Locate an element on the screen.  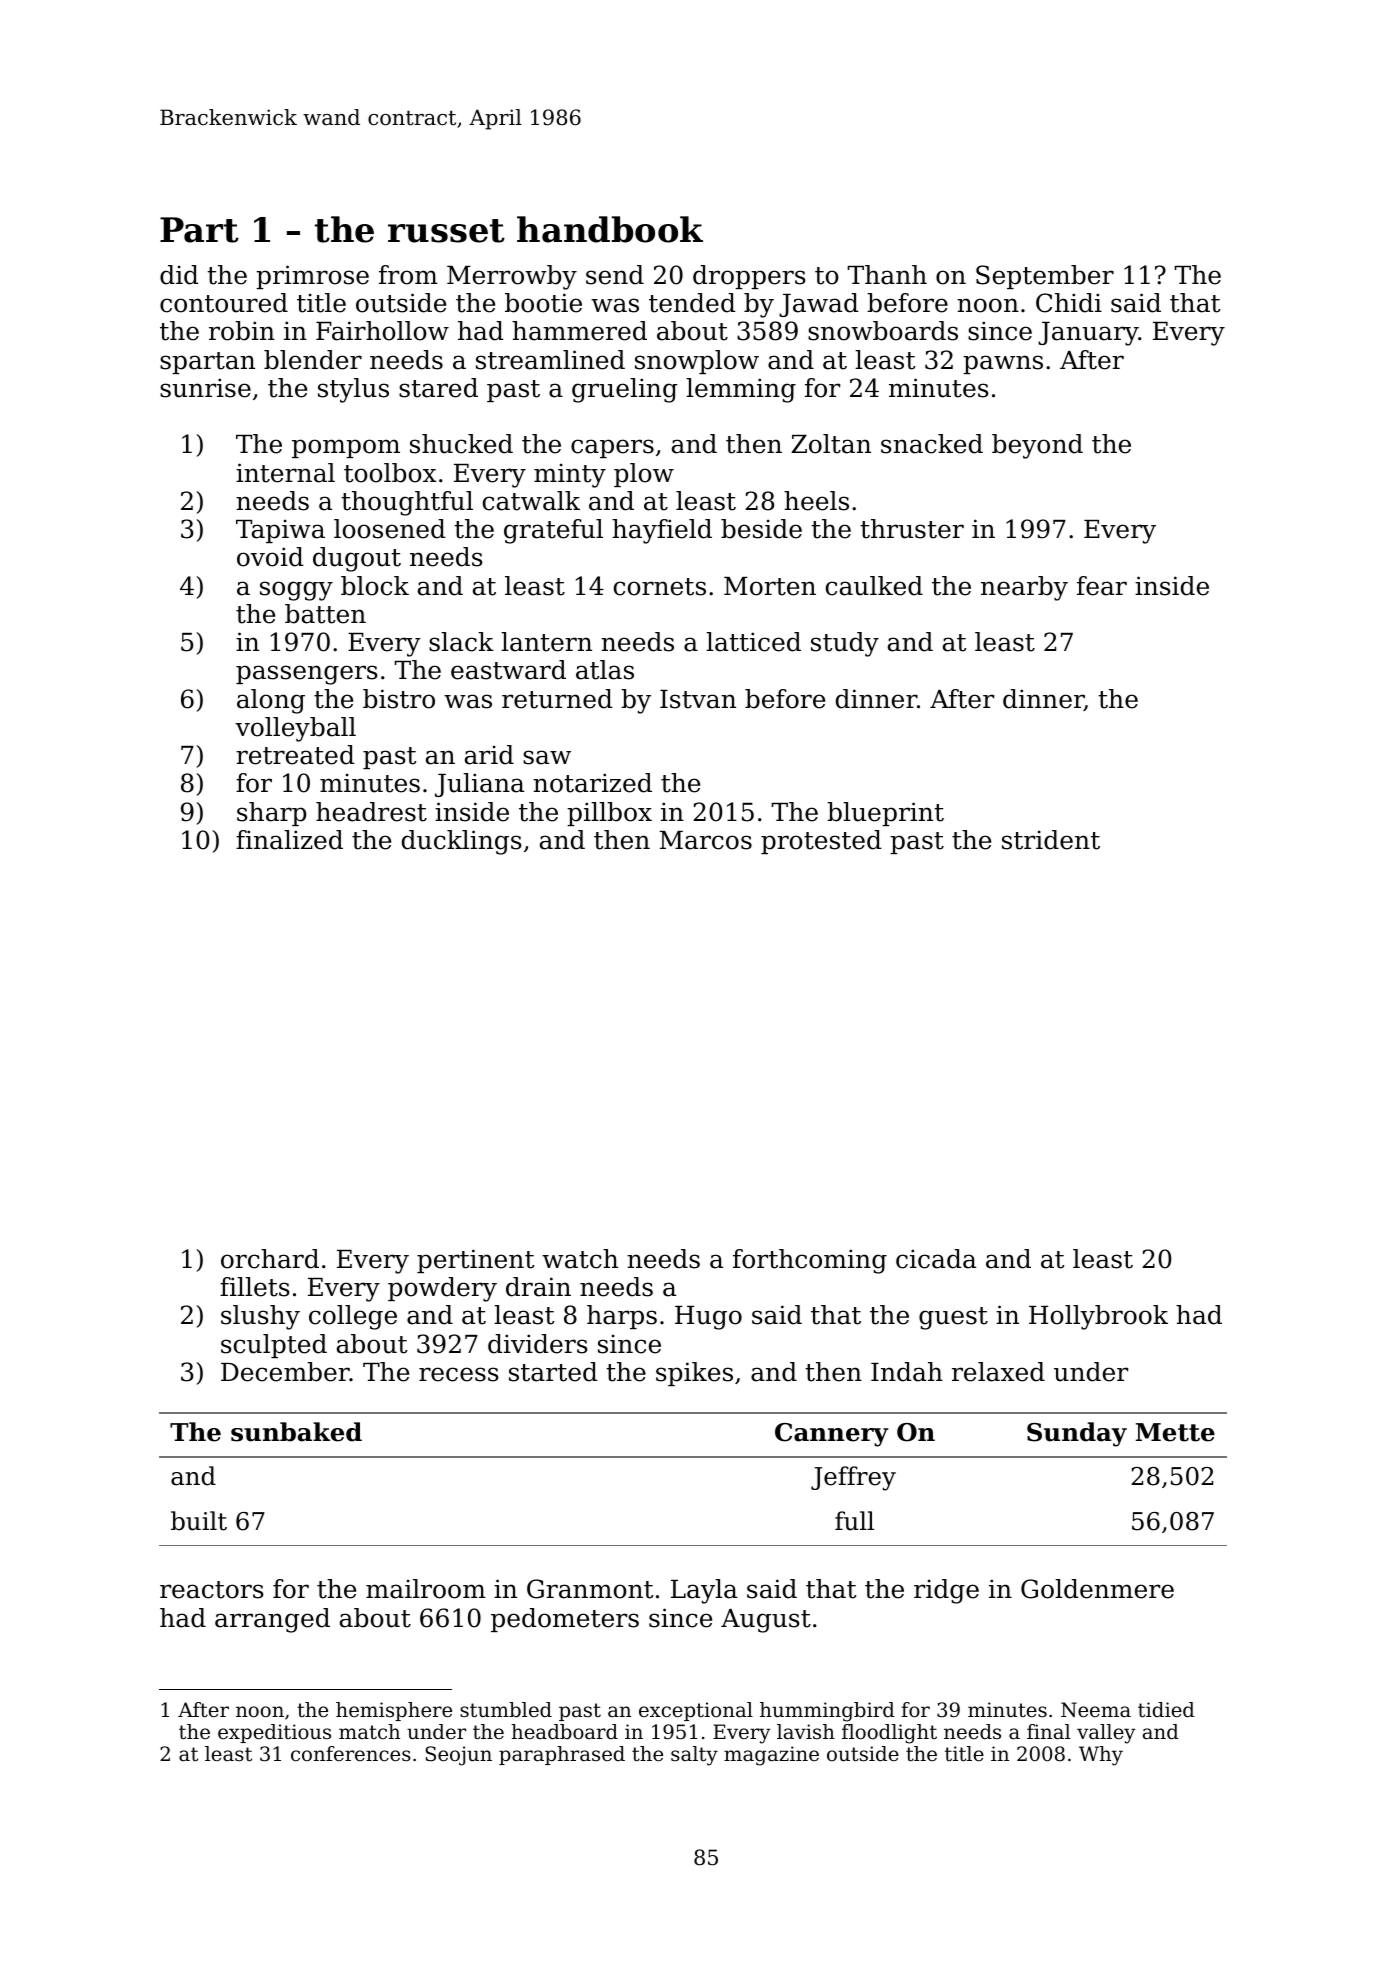
watch is located at coordinates (580, 1259).
